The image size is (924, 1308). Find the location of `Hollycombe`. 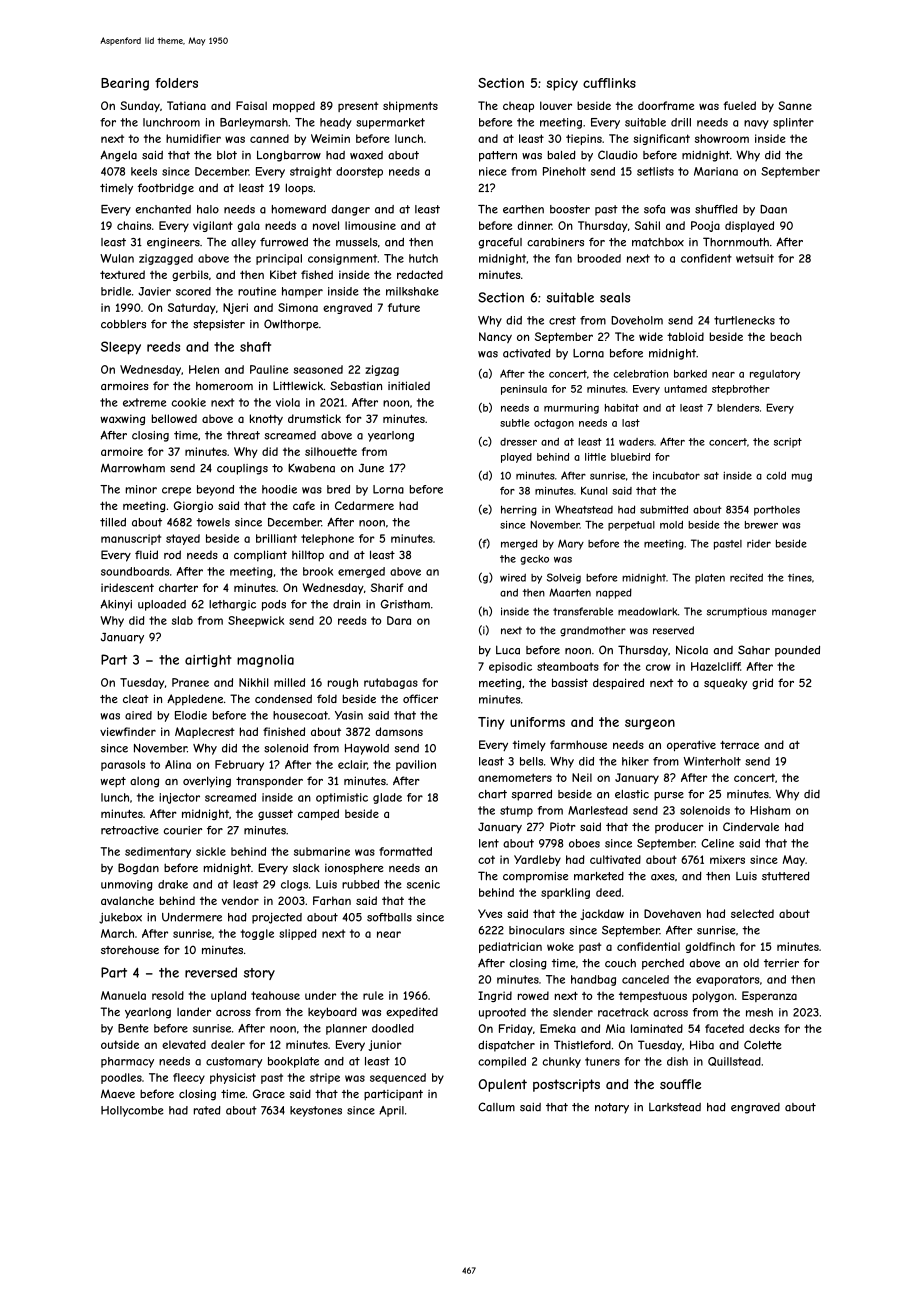

Hollycombe is located at coordinates (132, 1111).
